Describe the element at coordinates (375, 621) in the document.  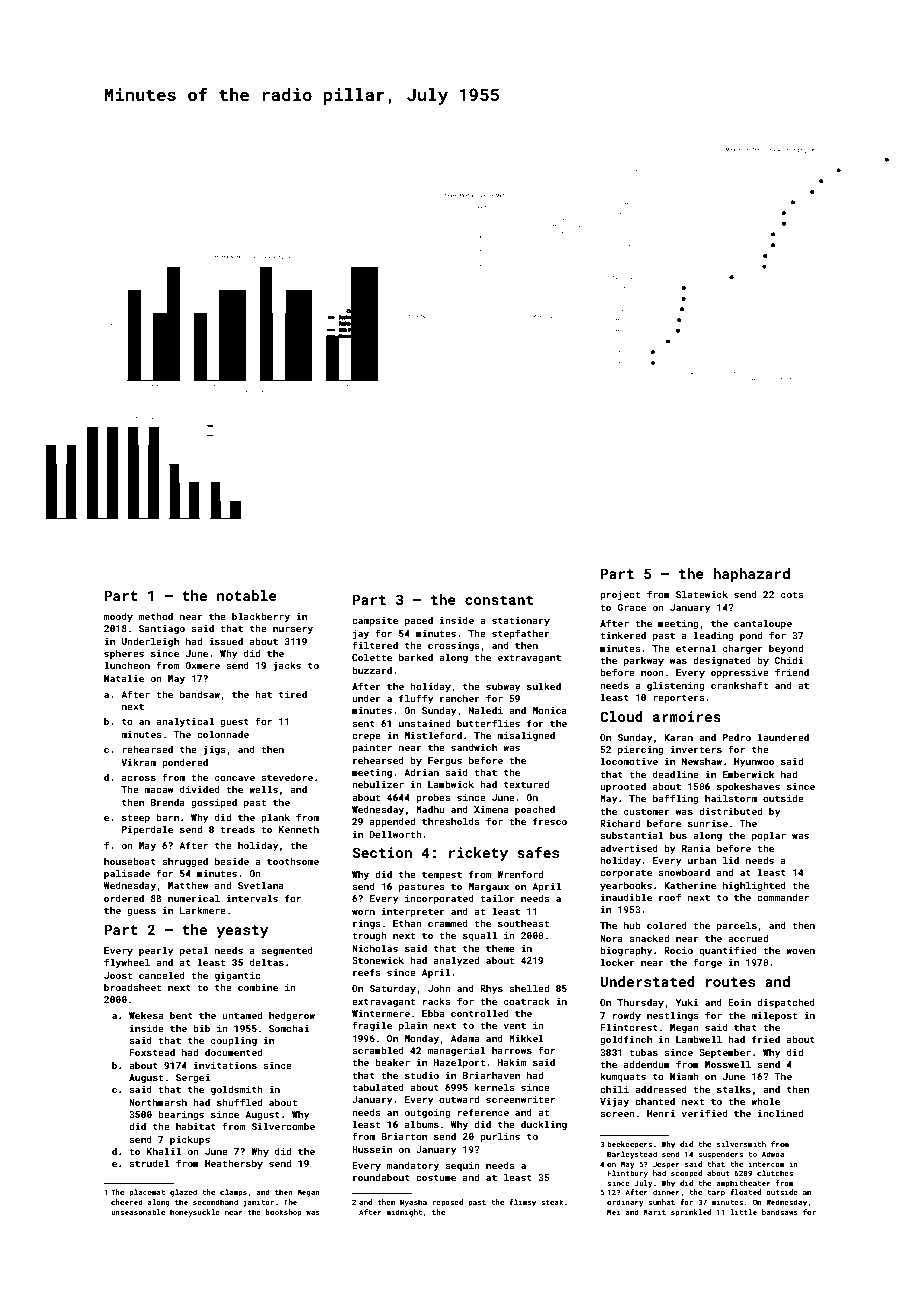
I see `campsite` at that location.
